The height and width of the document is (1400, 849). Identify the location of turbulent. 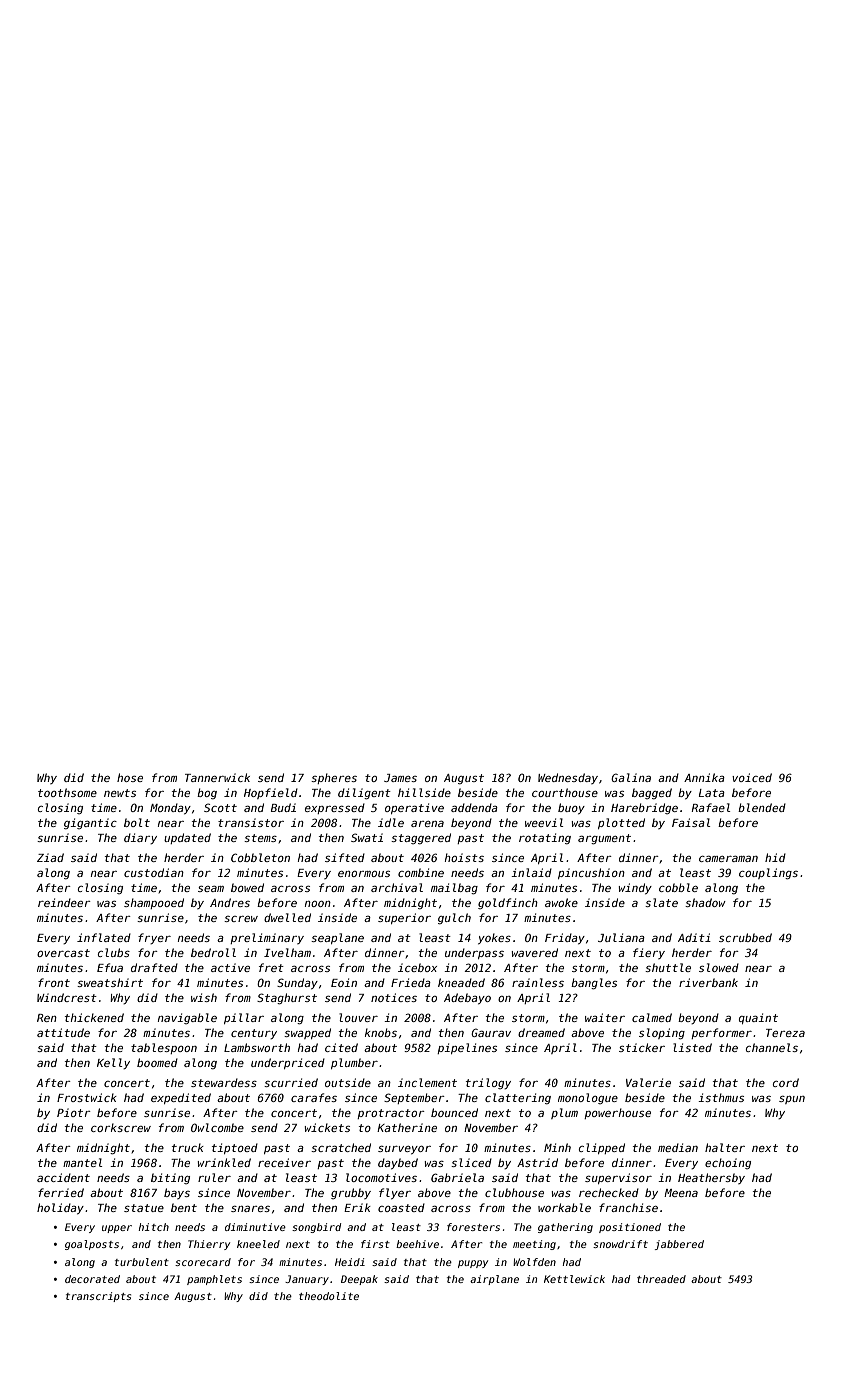
(142, 1262).
